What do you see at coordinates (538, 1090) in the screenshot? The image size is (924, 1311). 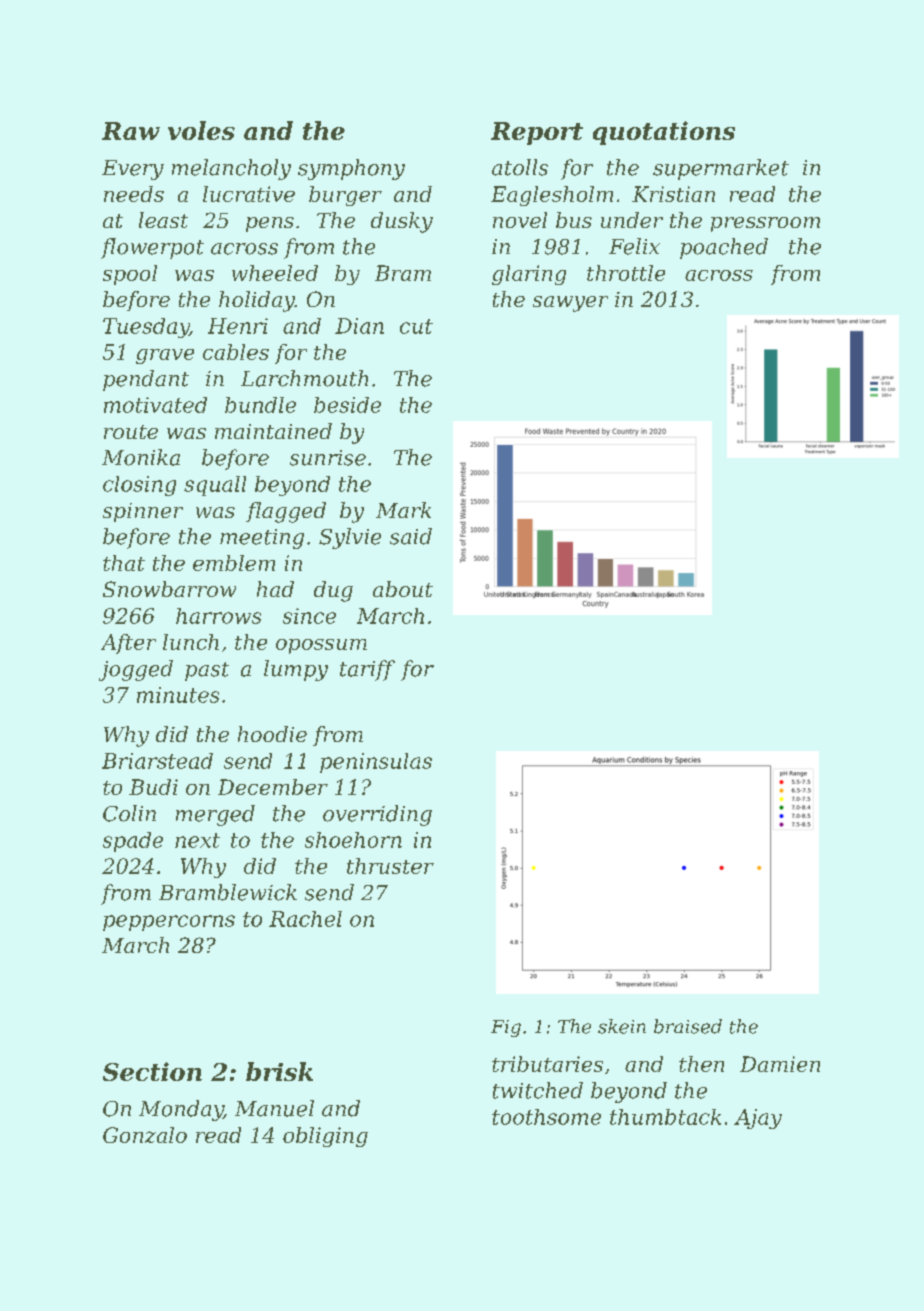 I see `twitched` at bounding box center [538, 1090].
